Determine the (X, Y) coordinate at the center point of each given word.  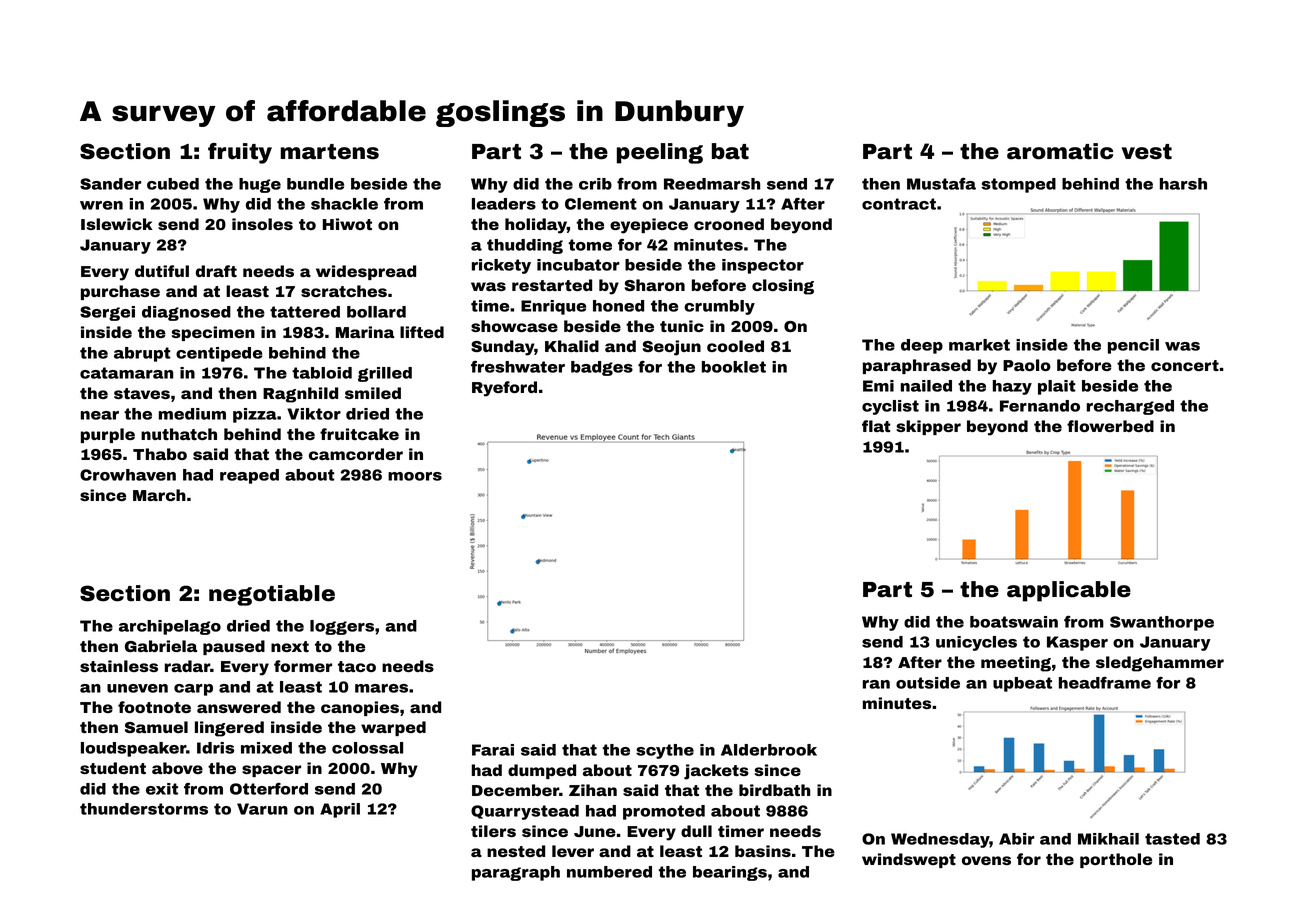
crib (595, 184)
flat (876, 426)
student (113, 768)
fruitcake (359, 434)
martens (330, 152)
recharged (1130, 407)
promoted (664, 812)
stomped (1018, 185)
